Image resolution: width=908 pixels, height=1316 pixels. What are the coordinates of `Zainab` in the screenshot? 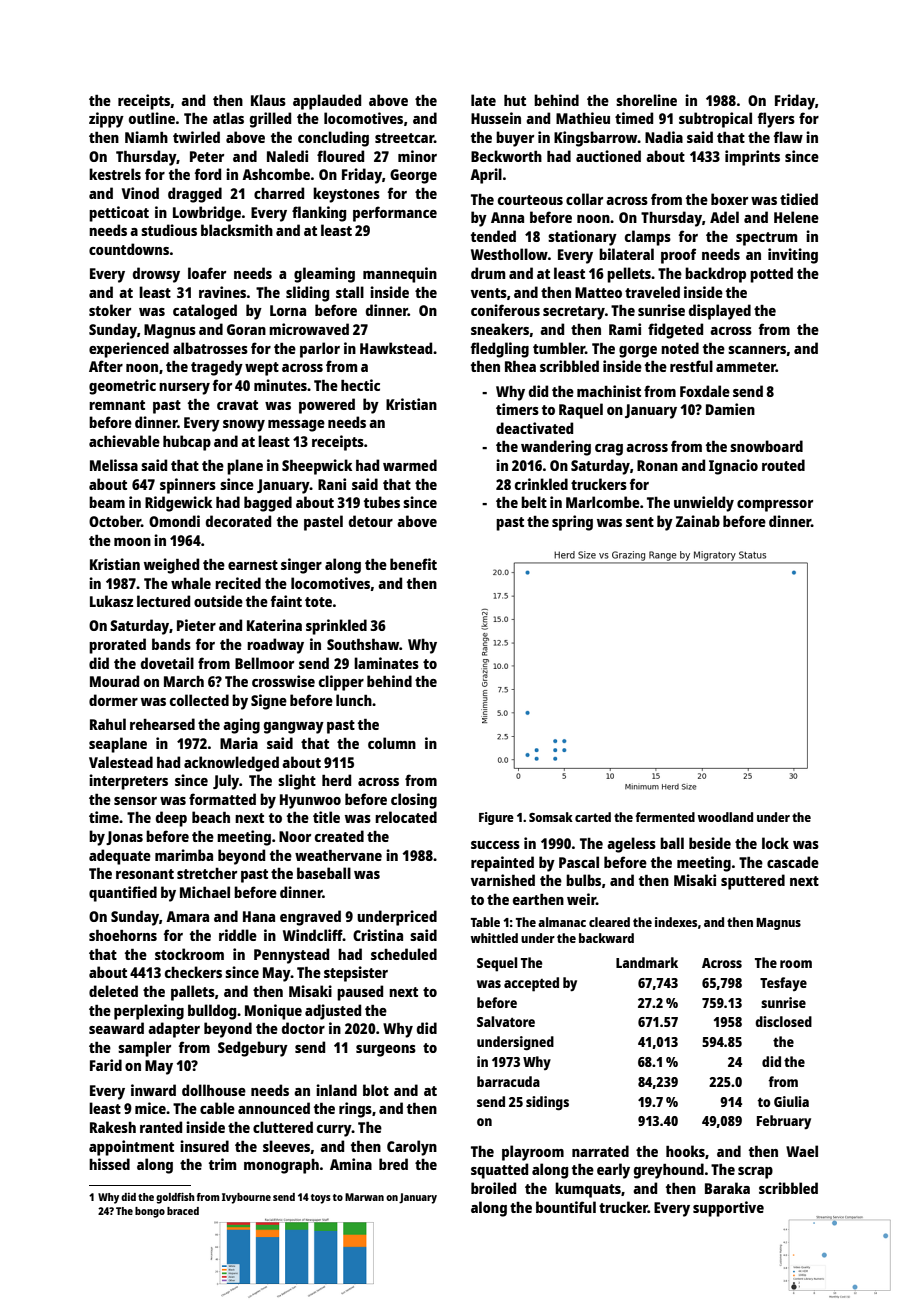 It's located at (698, 521).
